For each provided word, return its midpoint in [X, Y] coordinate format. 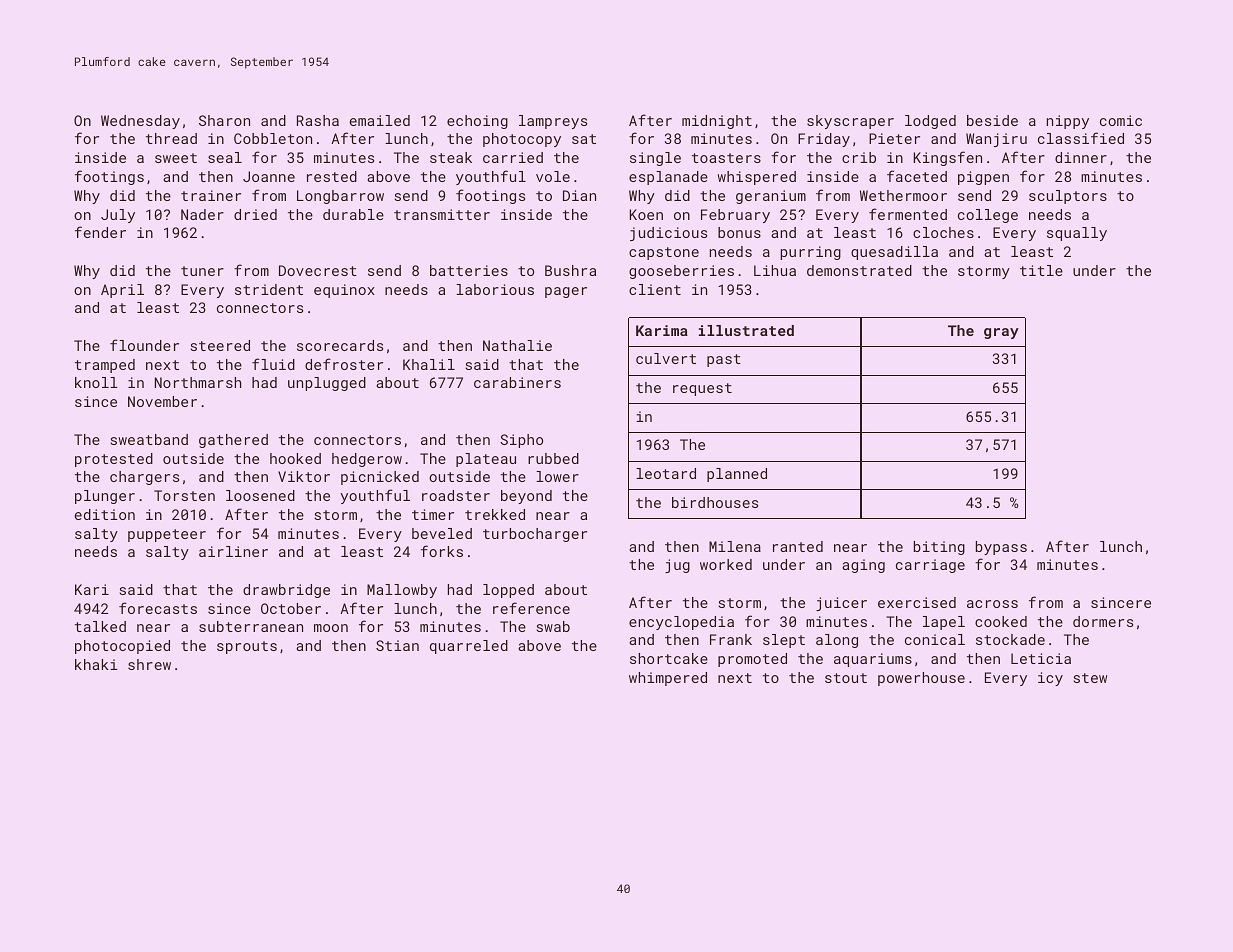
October [291, 608]
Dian [579, 195]
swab [553, 626]
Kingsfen [948, 158]
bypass [1001, 548]
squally [1077, 234]
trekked [495, 514]
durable [353, 214]
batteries [469, 270]
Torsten [184, 495]
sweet [176, 158]
